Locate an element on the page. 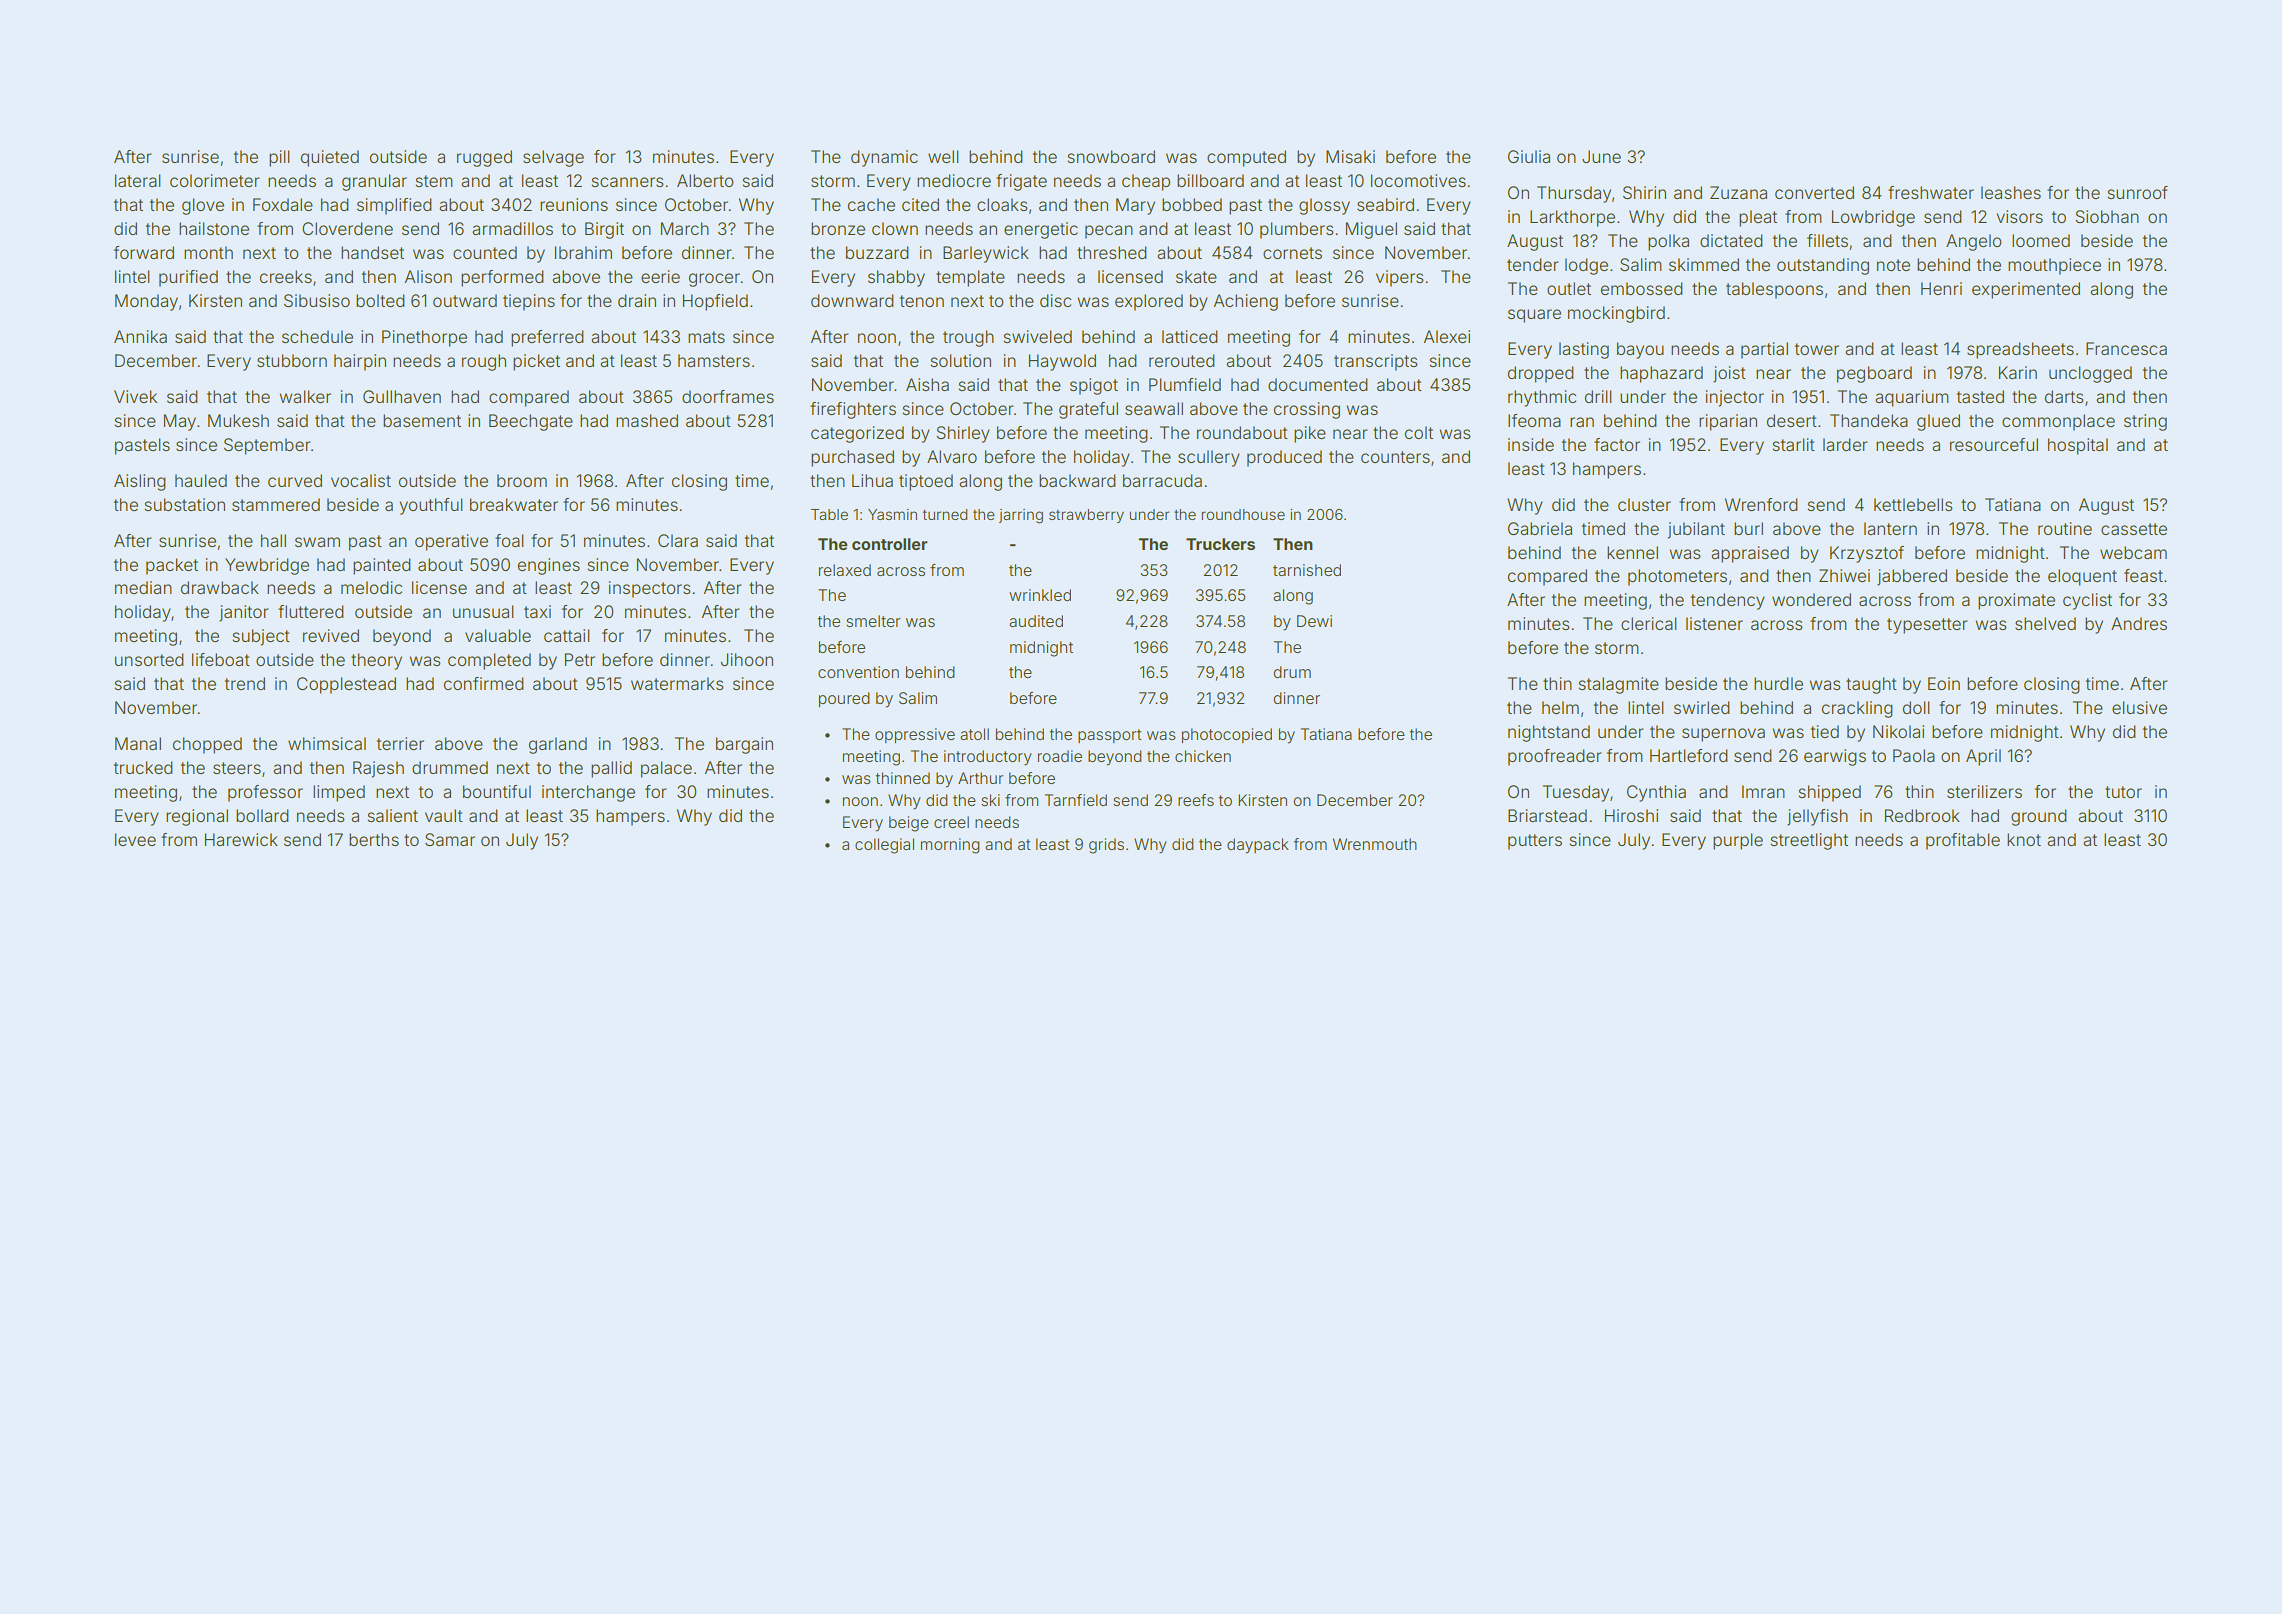  June is located at coordinates (1601, 156).
